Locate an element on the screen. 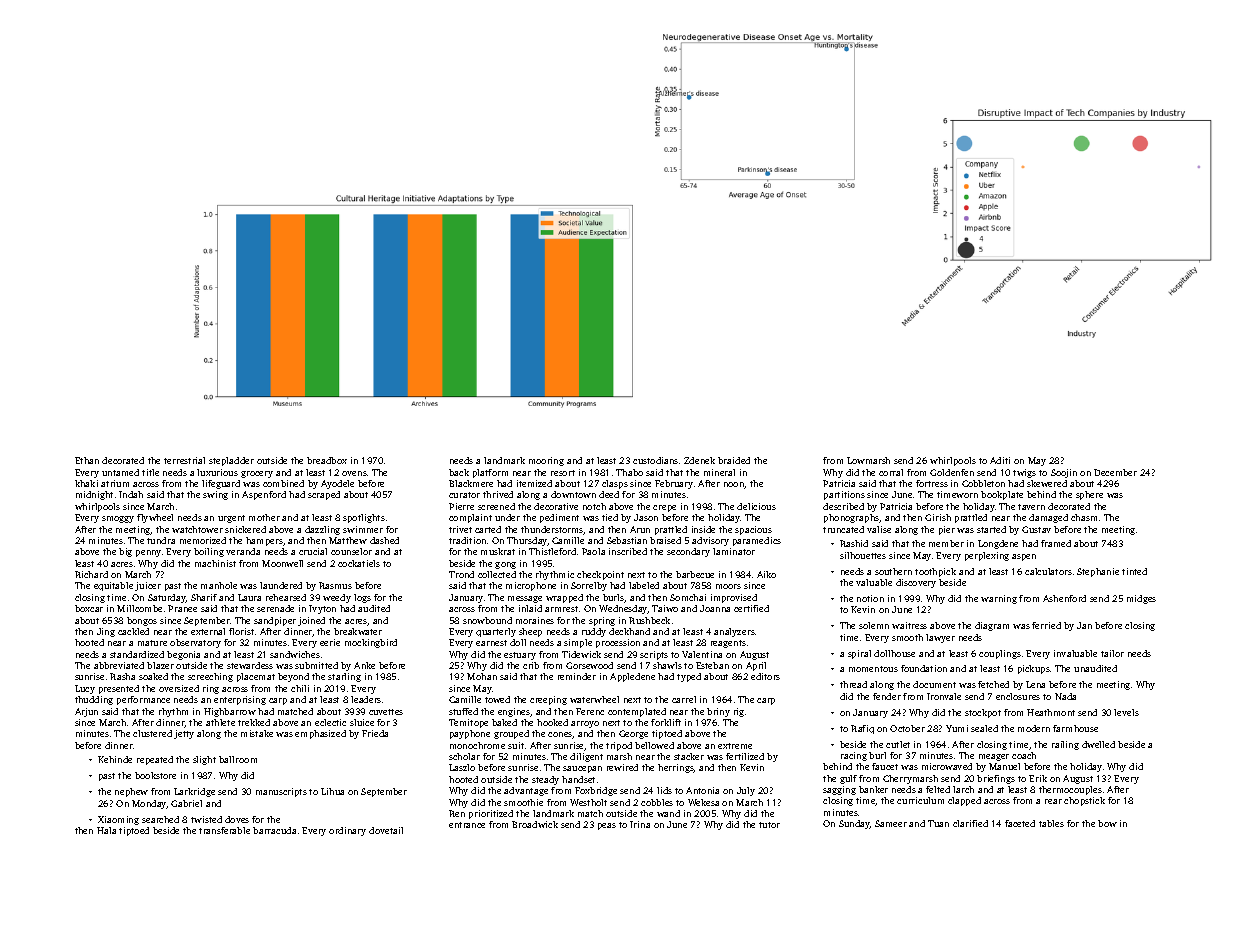 The image size is (1233, 952). extreme is located at coordinates (735, 746).
